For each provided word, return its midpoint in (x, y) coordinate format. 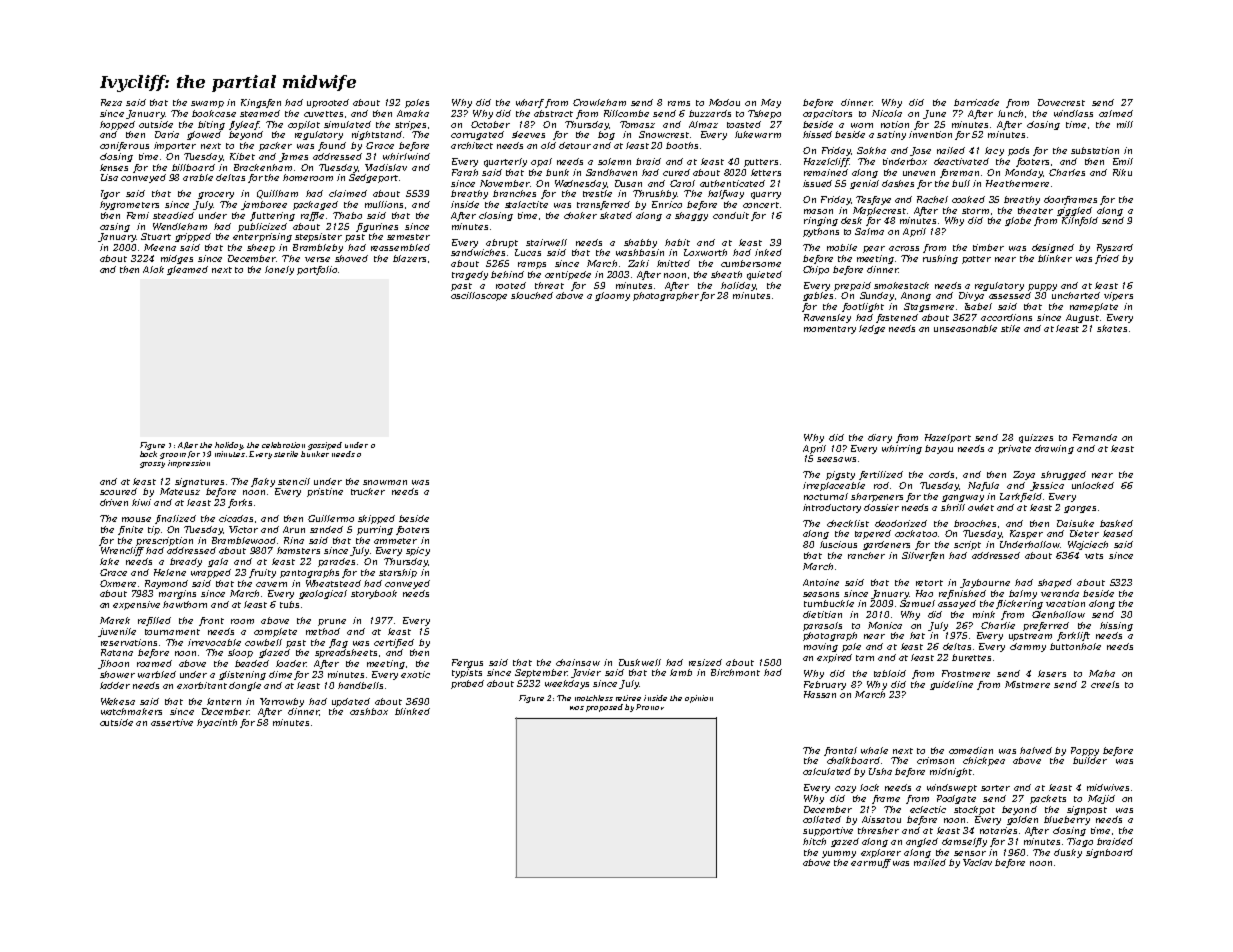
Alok (153, 269)
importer (175, 146)
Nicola (887, 113)
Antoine (821, 582)
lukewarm (758, 134)
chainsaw (578, 662)
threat (549, 285)
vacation (1065, 603)
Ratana (117, 652)
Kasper (1026, 534)
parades (336, 562)
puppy (1042, 287)
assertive (172, 722)
